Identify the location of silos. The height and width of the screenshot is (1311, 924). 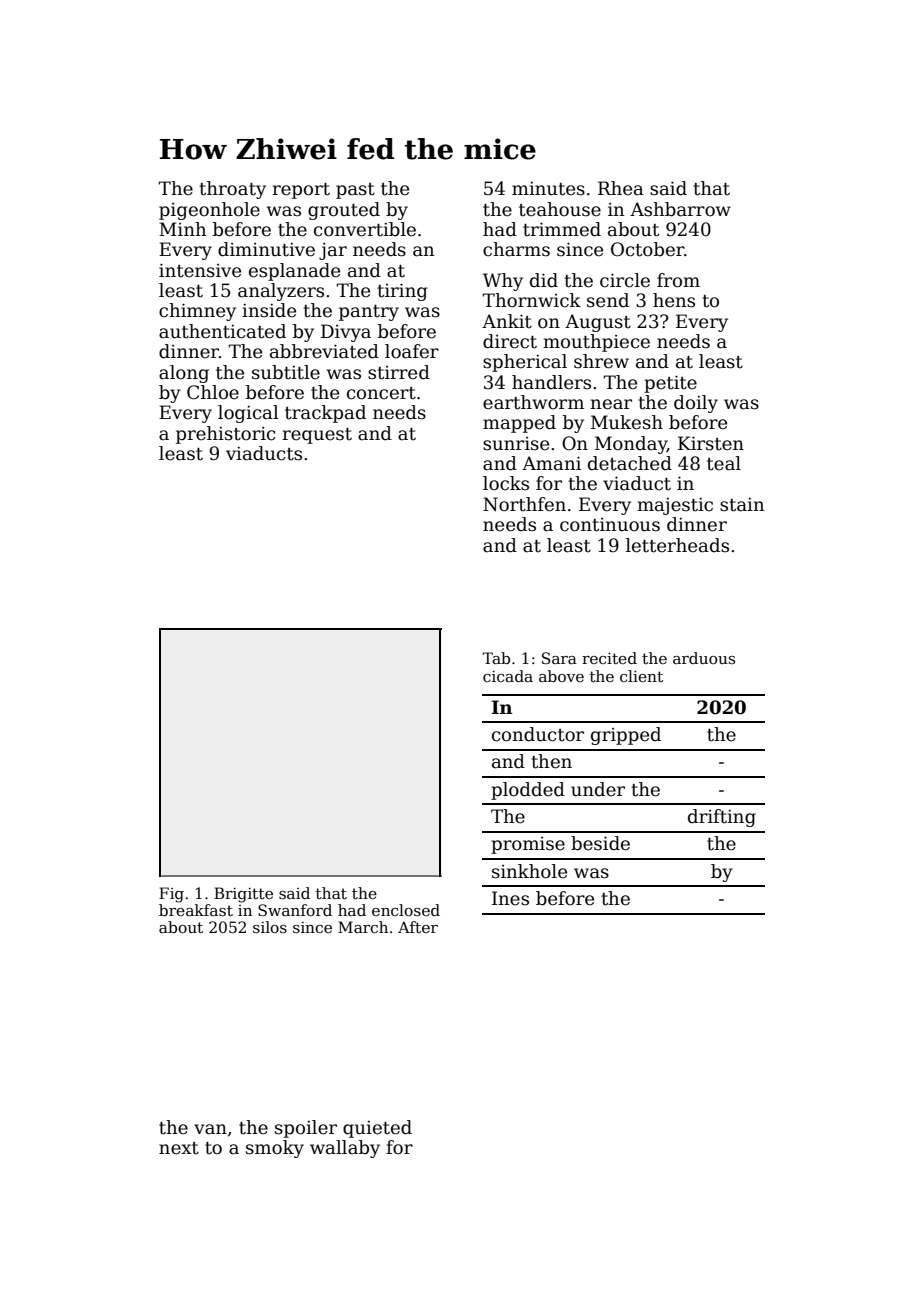
(270, 927).
